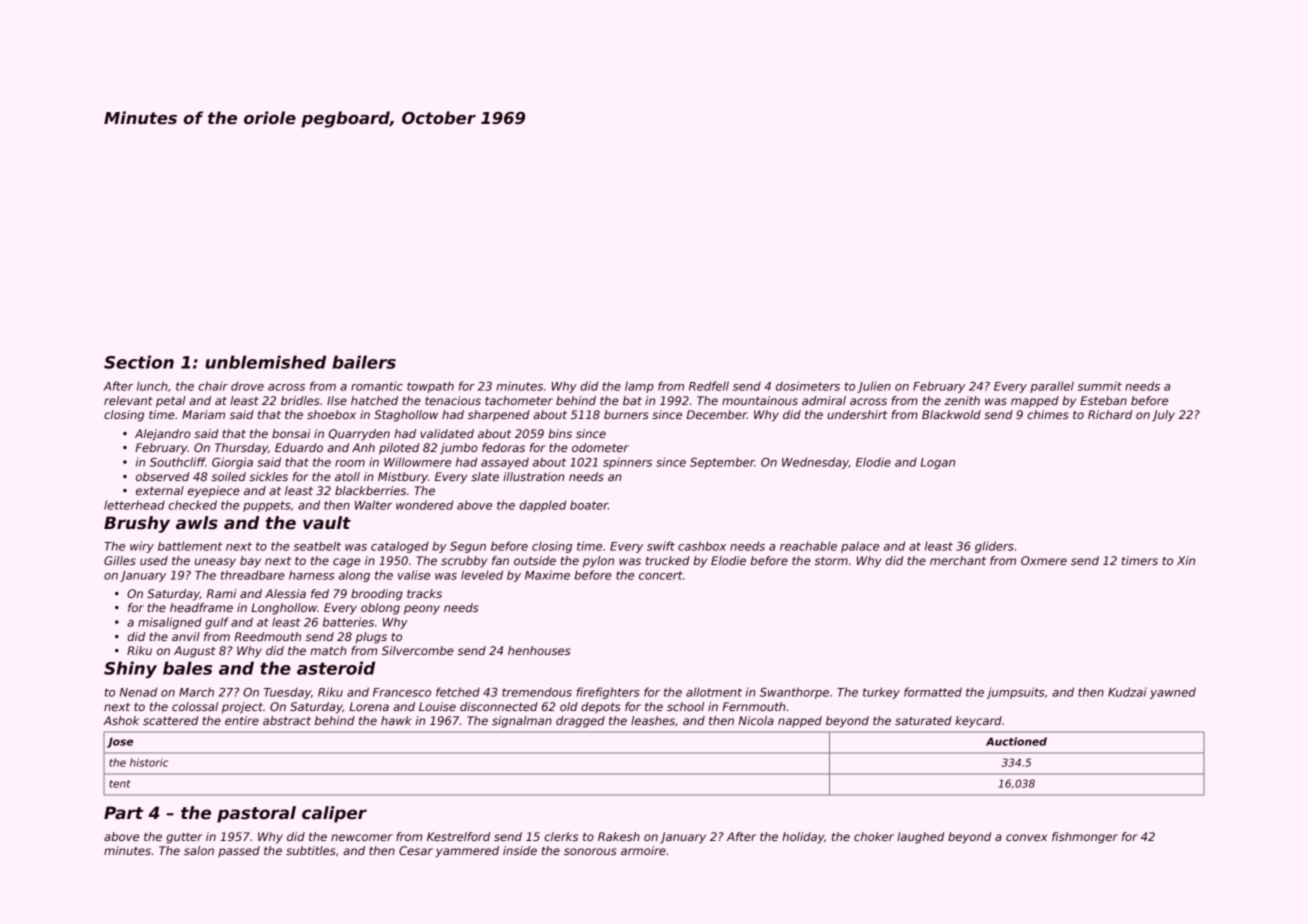  I want to click on allotment, so click(714, 692).
